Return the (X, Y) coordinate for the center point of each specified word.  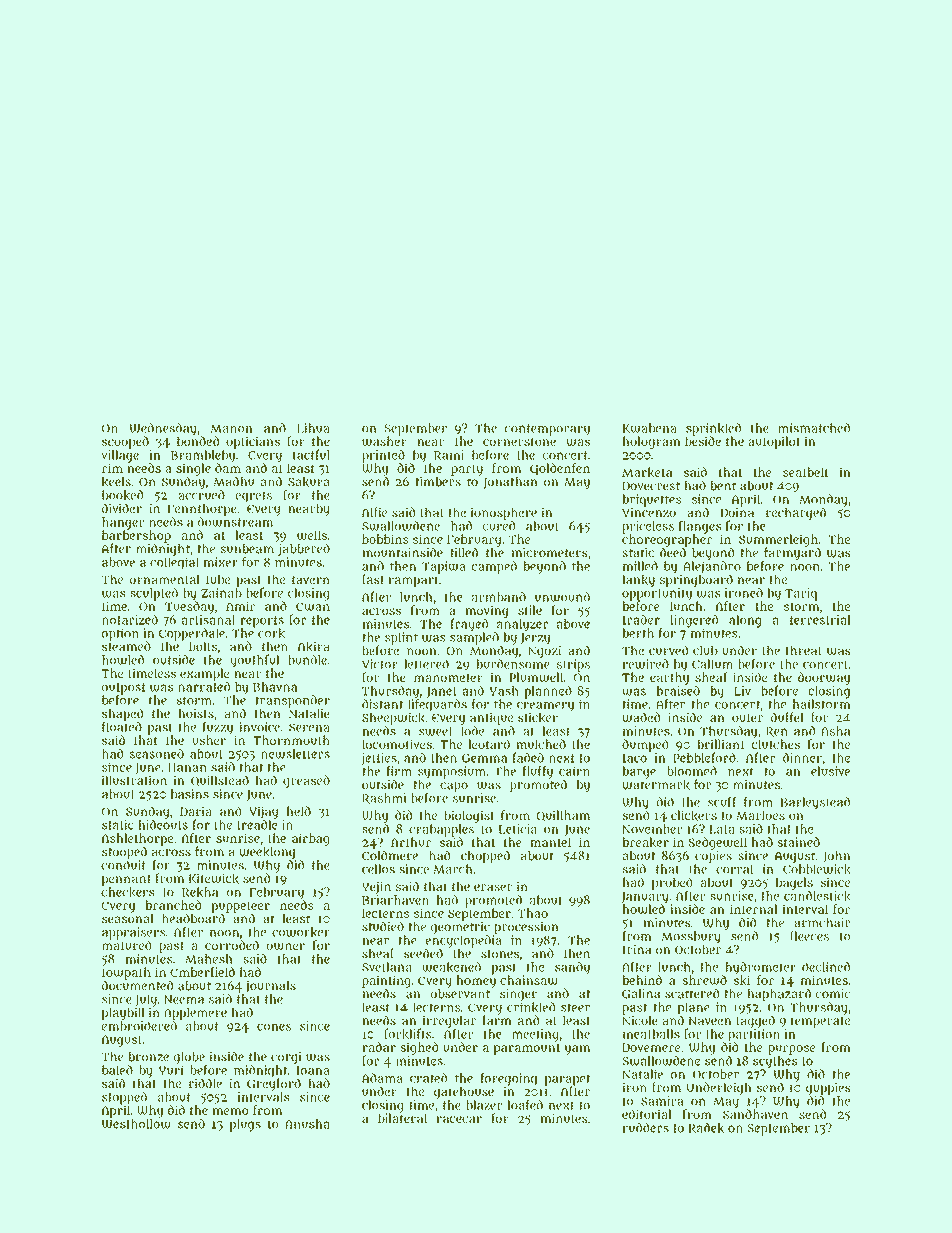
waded (641, 717)
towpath (126, 973)
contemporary (547, 430)
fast (373, 579)
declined (826, 967)
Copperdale (192, 634)
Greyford (274, 1084)
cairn (574, 771)
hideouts (163, 824)
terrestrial (820, 620)
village (120, 456)
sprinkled (713, 429)
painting (386, 981)
